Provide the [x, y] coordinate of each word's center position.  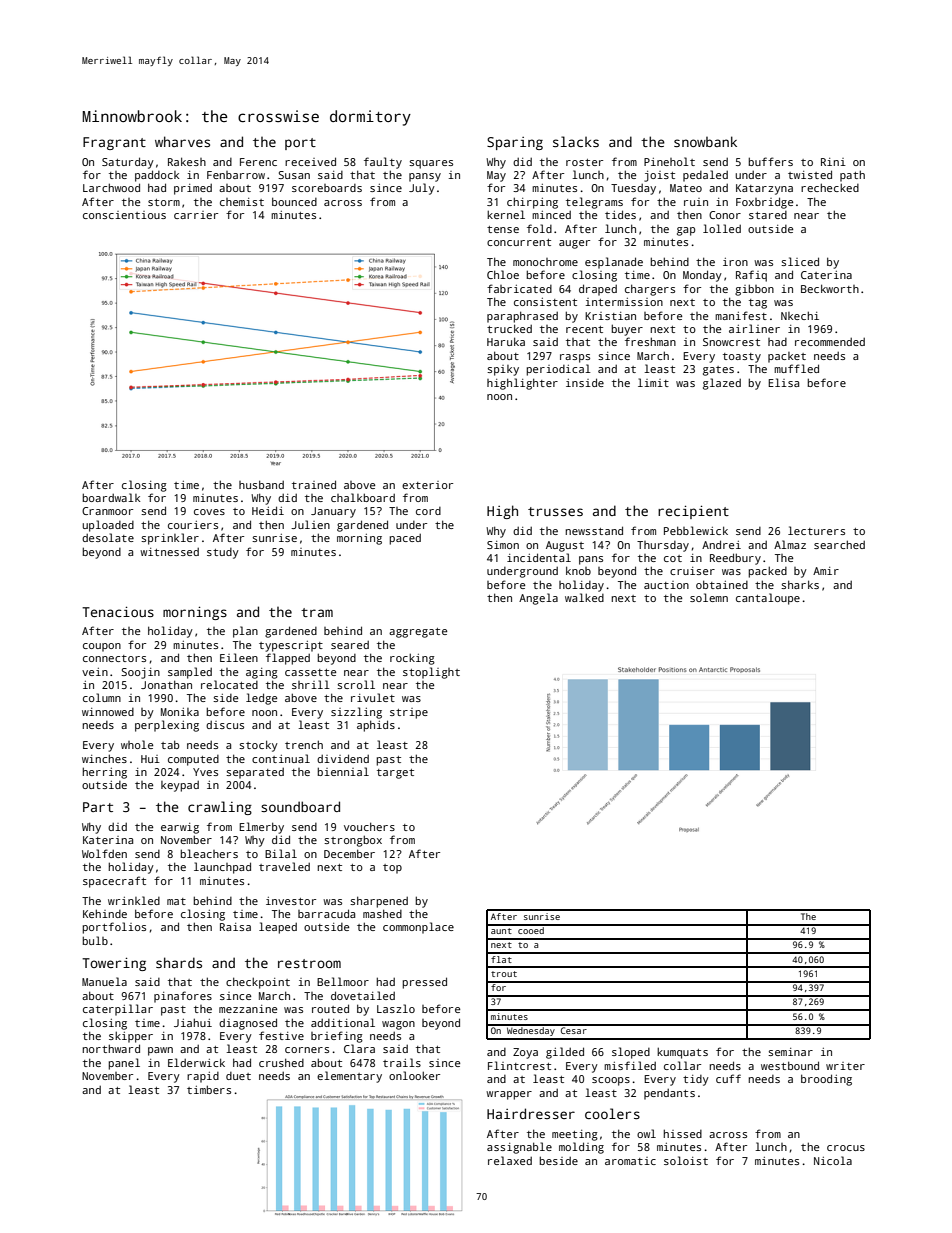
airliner [754, 328]
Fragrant [114, 143]
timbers [209, 1089]
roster [584, 162]
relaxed [510, 1160]
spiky [503, 370]
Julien [310, 524]
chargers [650, 290]
